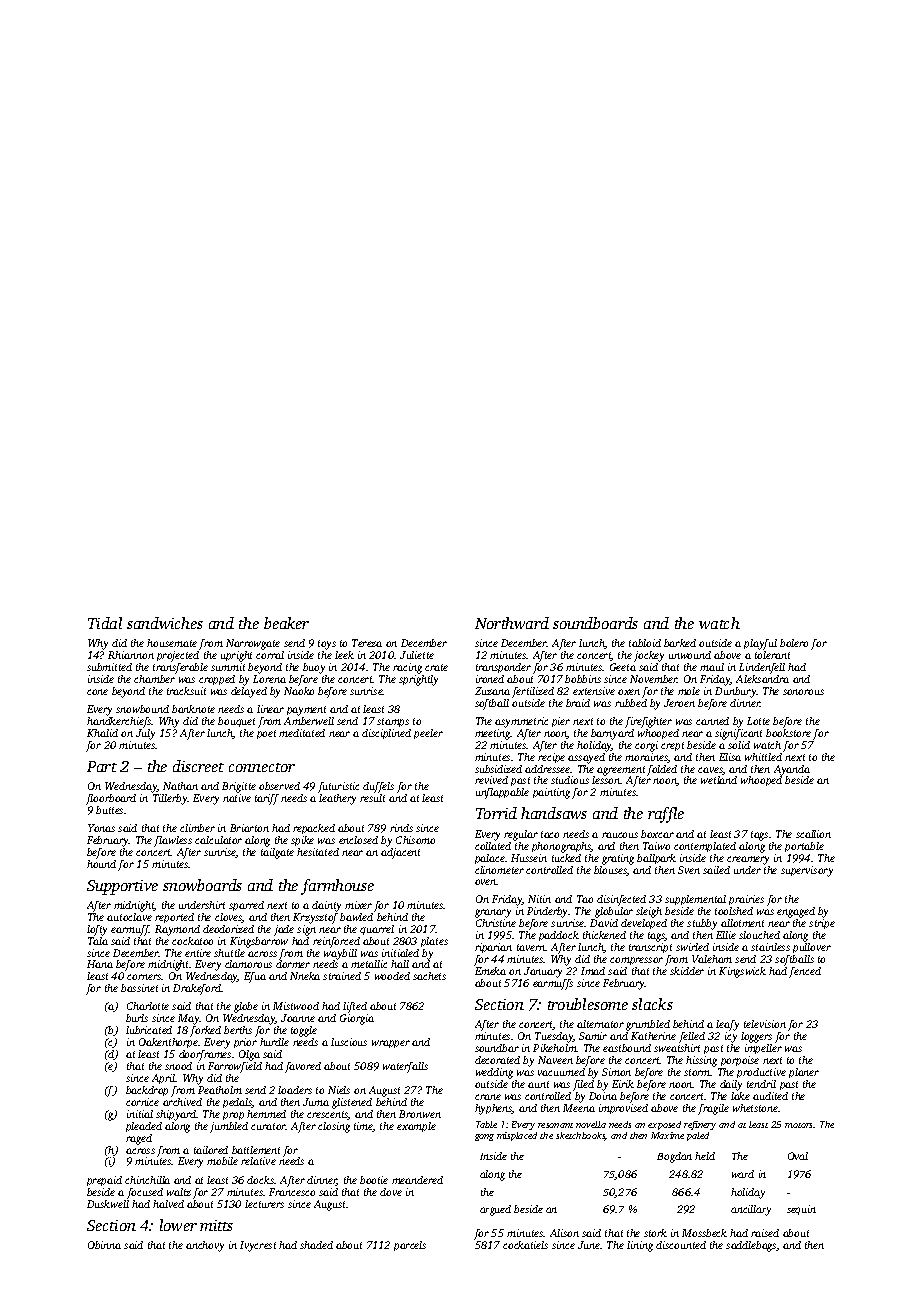 Image resolution: width=924 pixels, height=1308 pixels. What do you see at coordinates (804, 1073) in the screenshot?
I see `planer` at bounding box center [804, 1073].
